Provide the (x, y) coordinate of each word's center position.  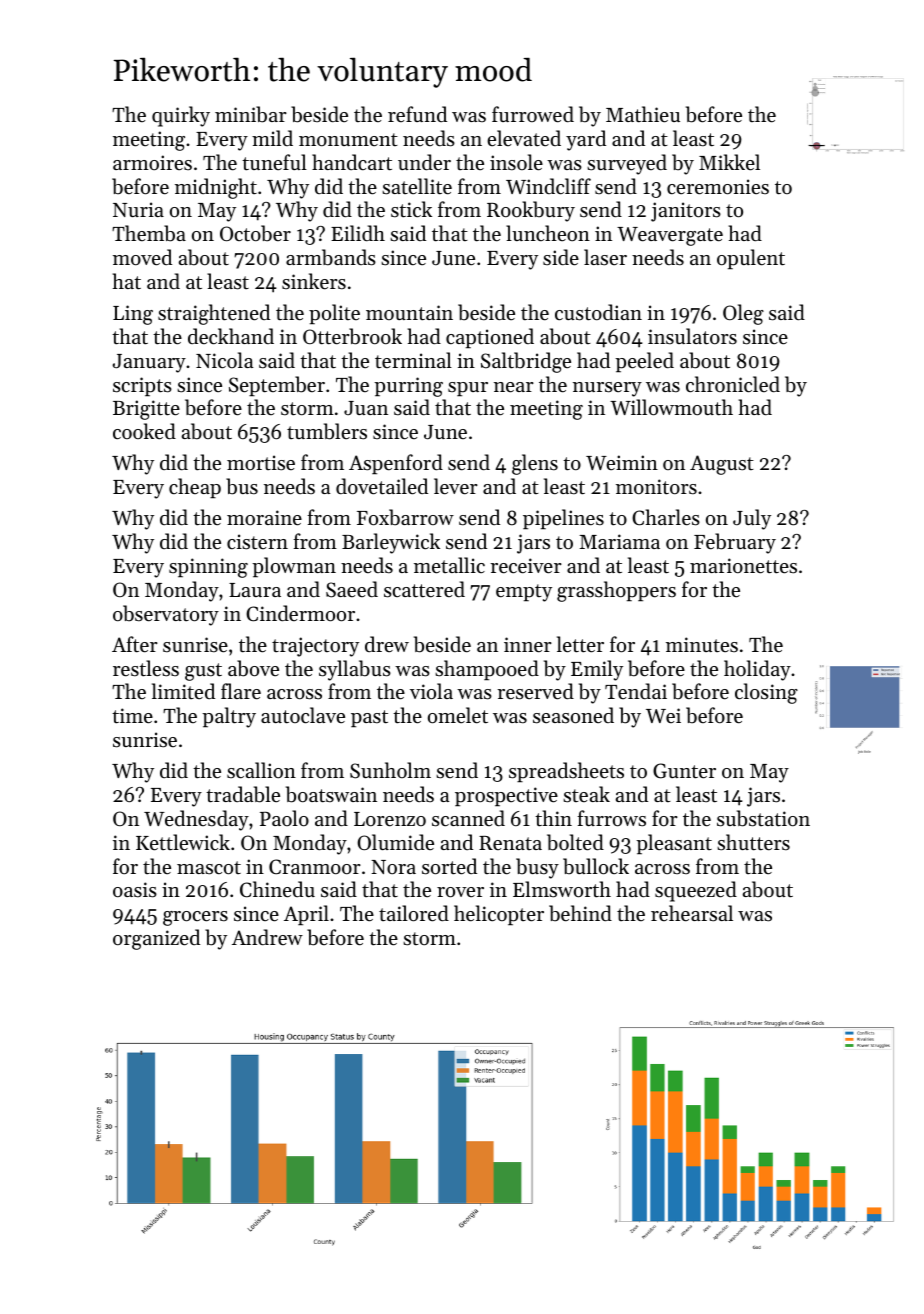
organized (156, 939)
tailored (414, 913)
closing (766, 693)
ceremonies (718, 187)
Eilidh (358, 233)
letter (580, 644)
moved (142, 257)
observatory (166, 615)
